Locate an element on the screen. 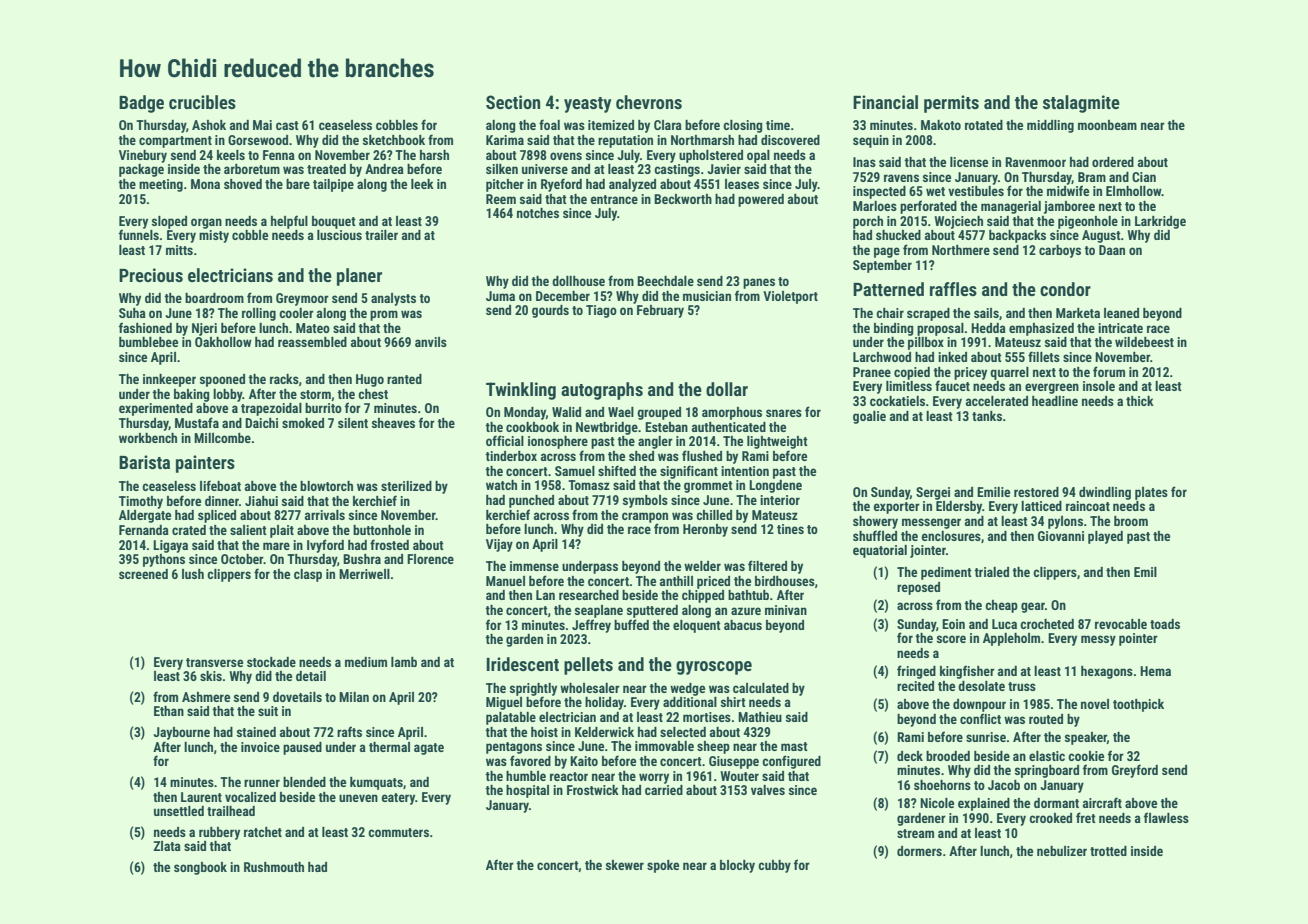  crated is located at coordinates (189, 530).
